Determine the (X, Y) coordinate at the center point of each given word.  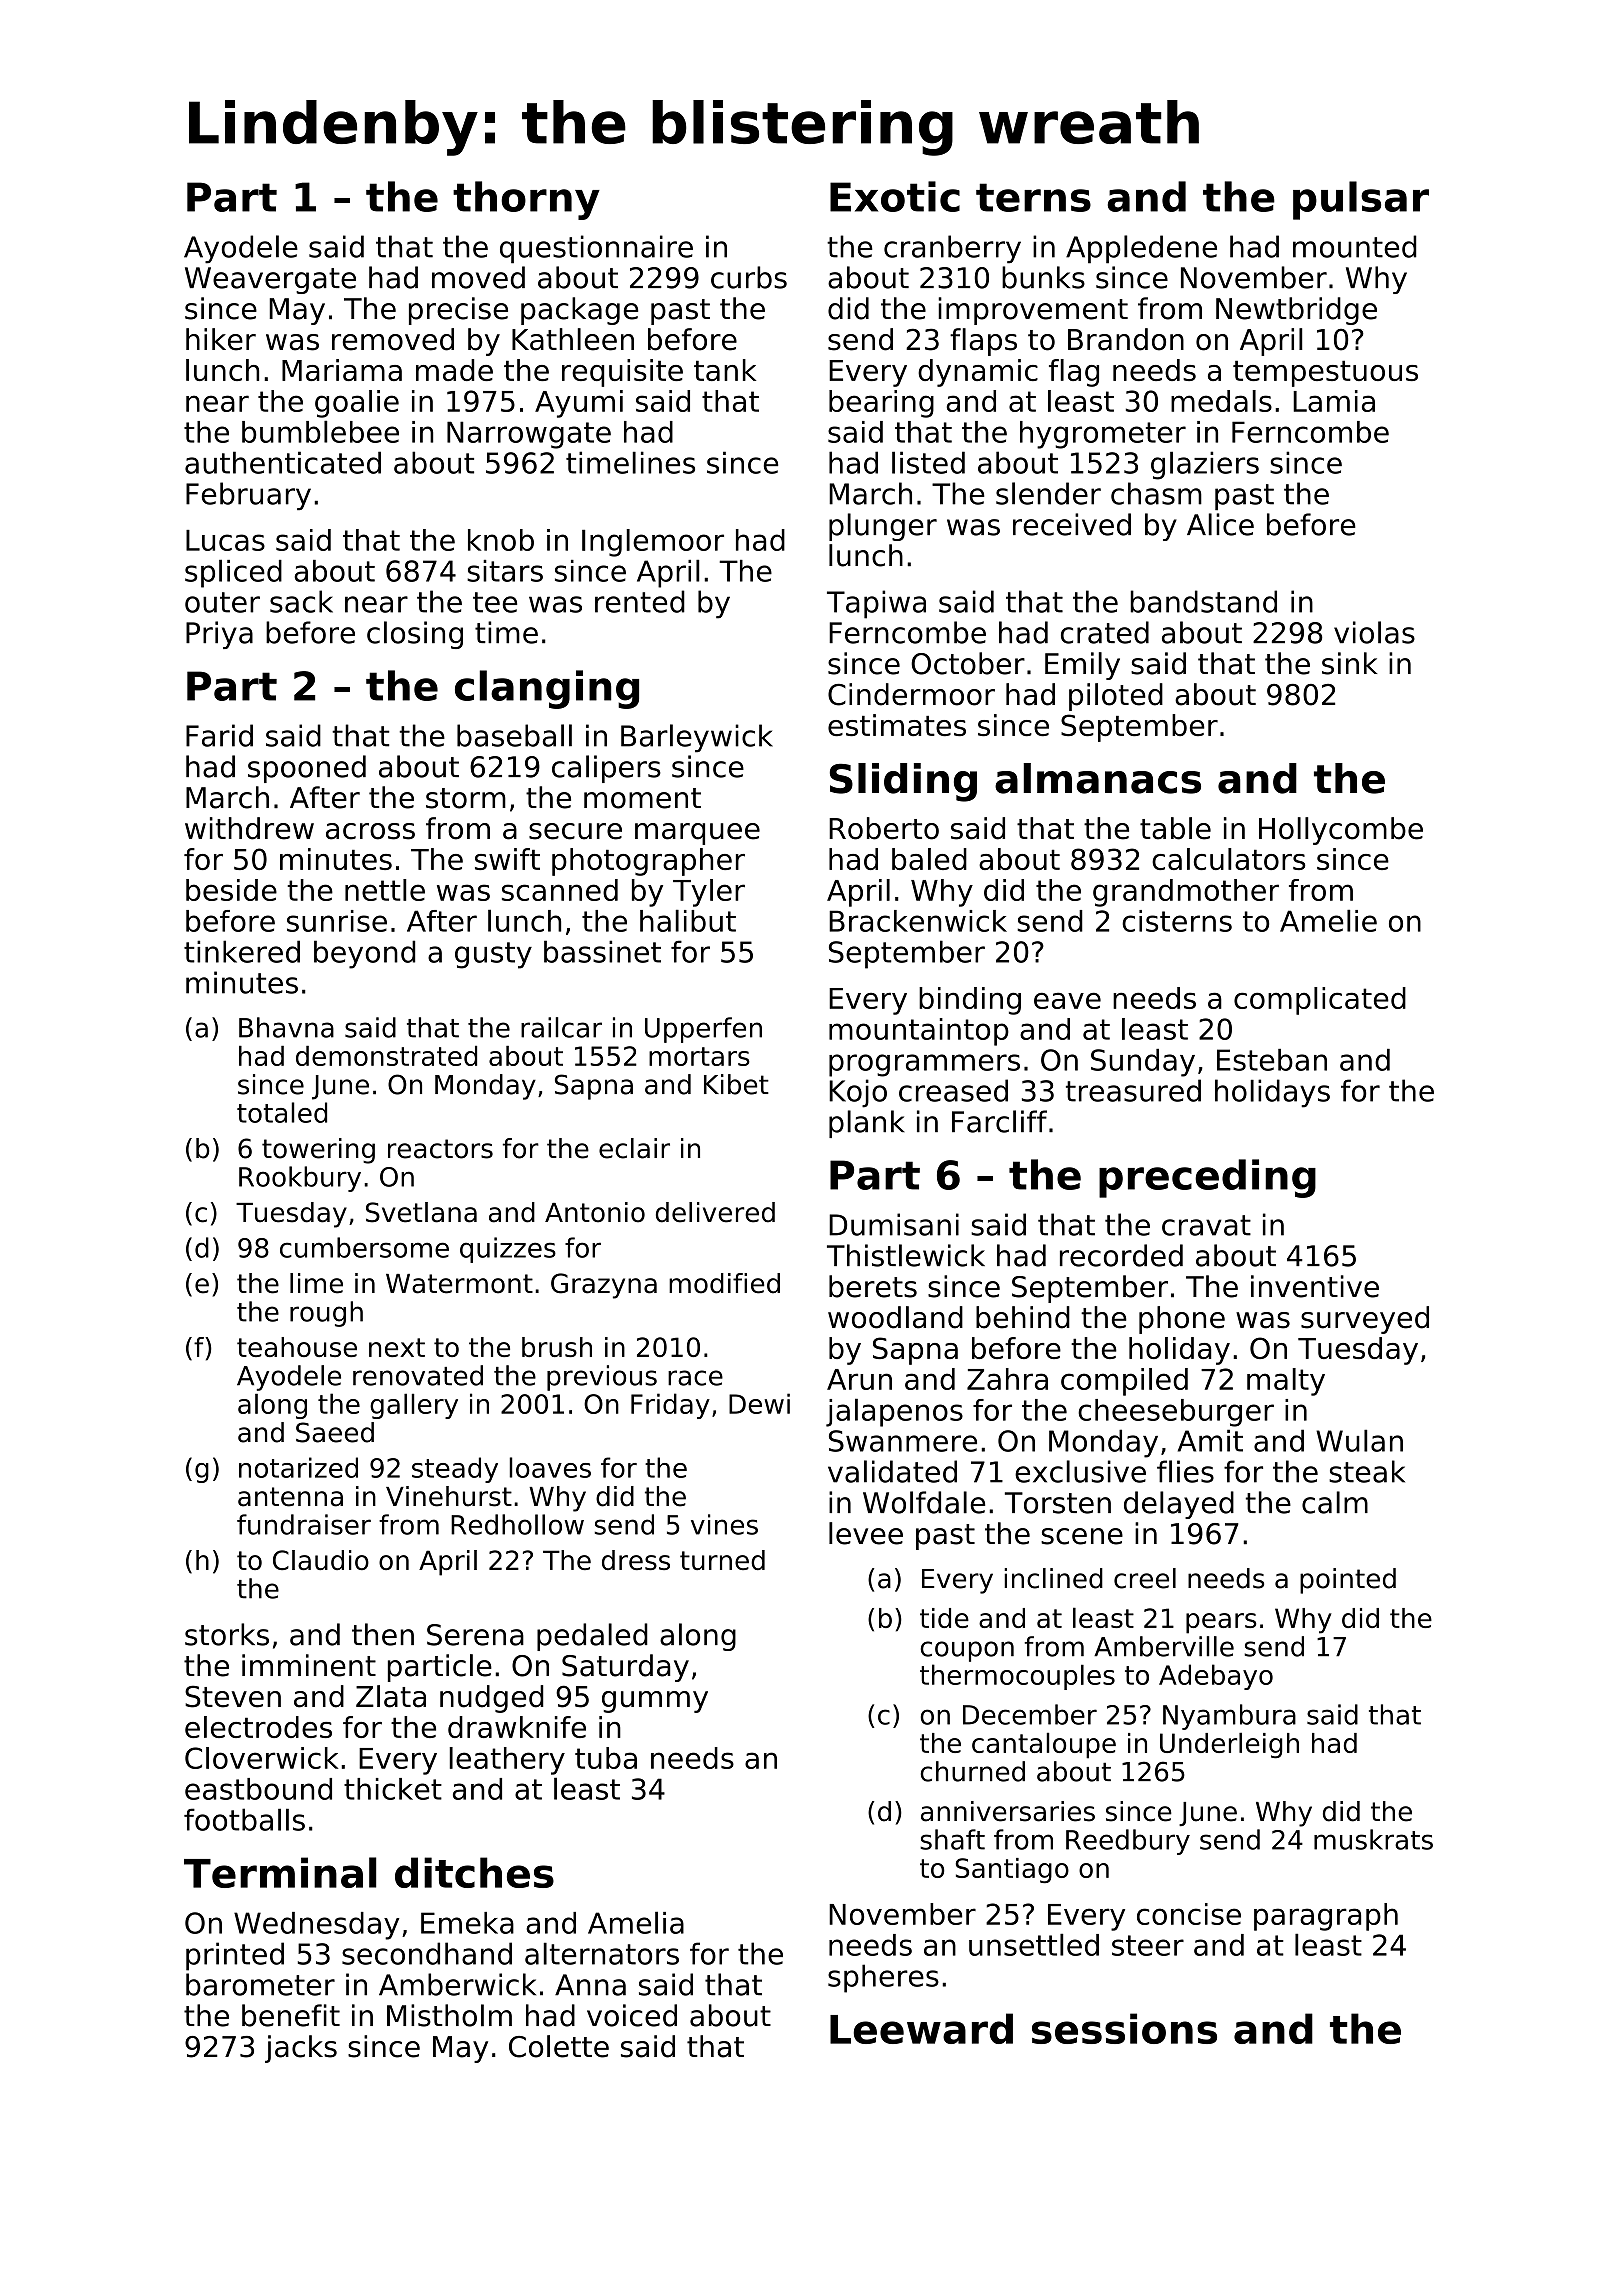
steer (1148, 1945)
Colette (559, 2046)
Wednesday (317, 1926)
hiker (221, 339)
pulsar (1361, 200)
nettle (385, 890)
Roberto (884, 828)
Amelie (1328, 920)
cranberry (952, 249)
